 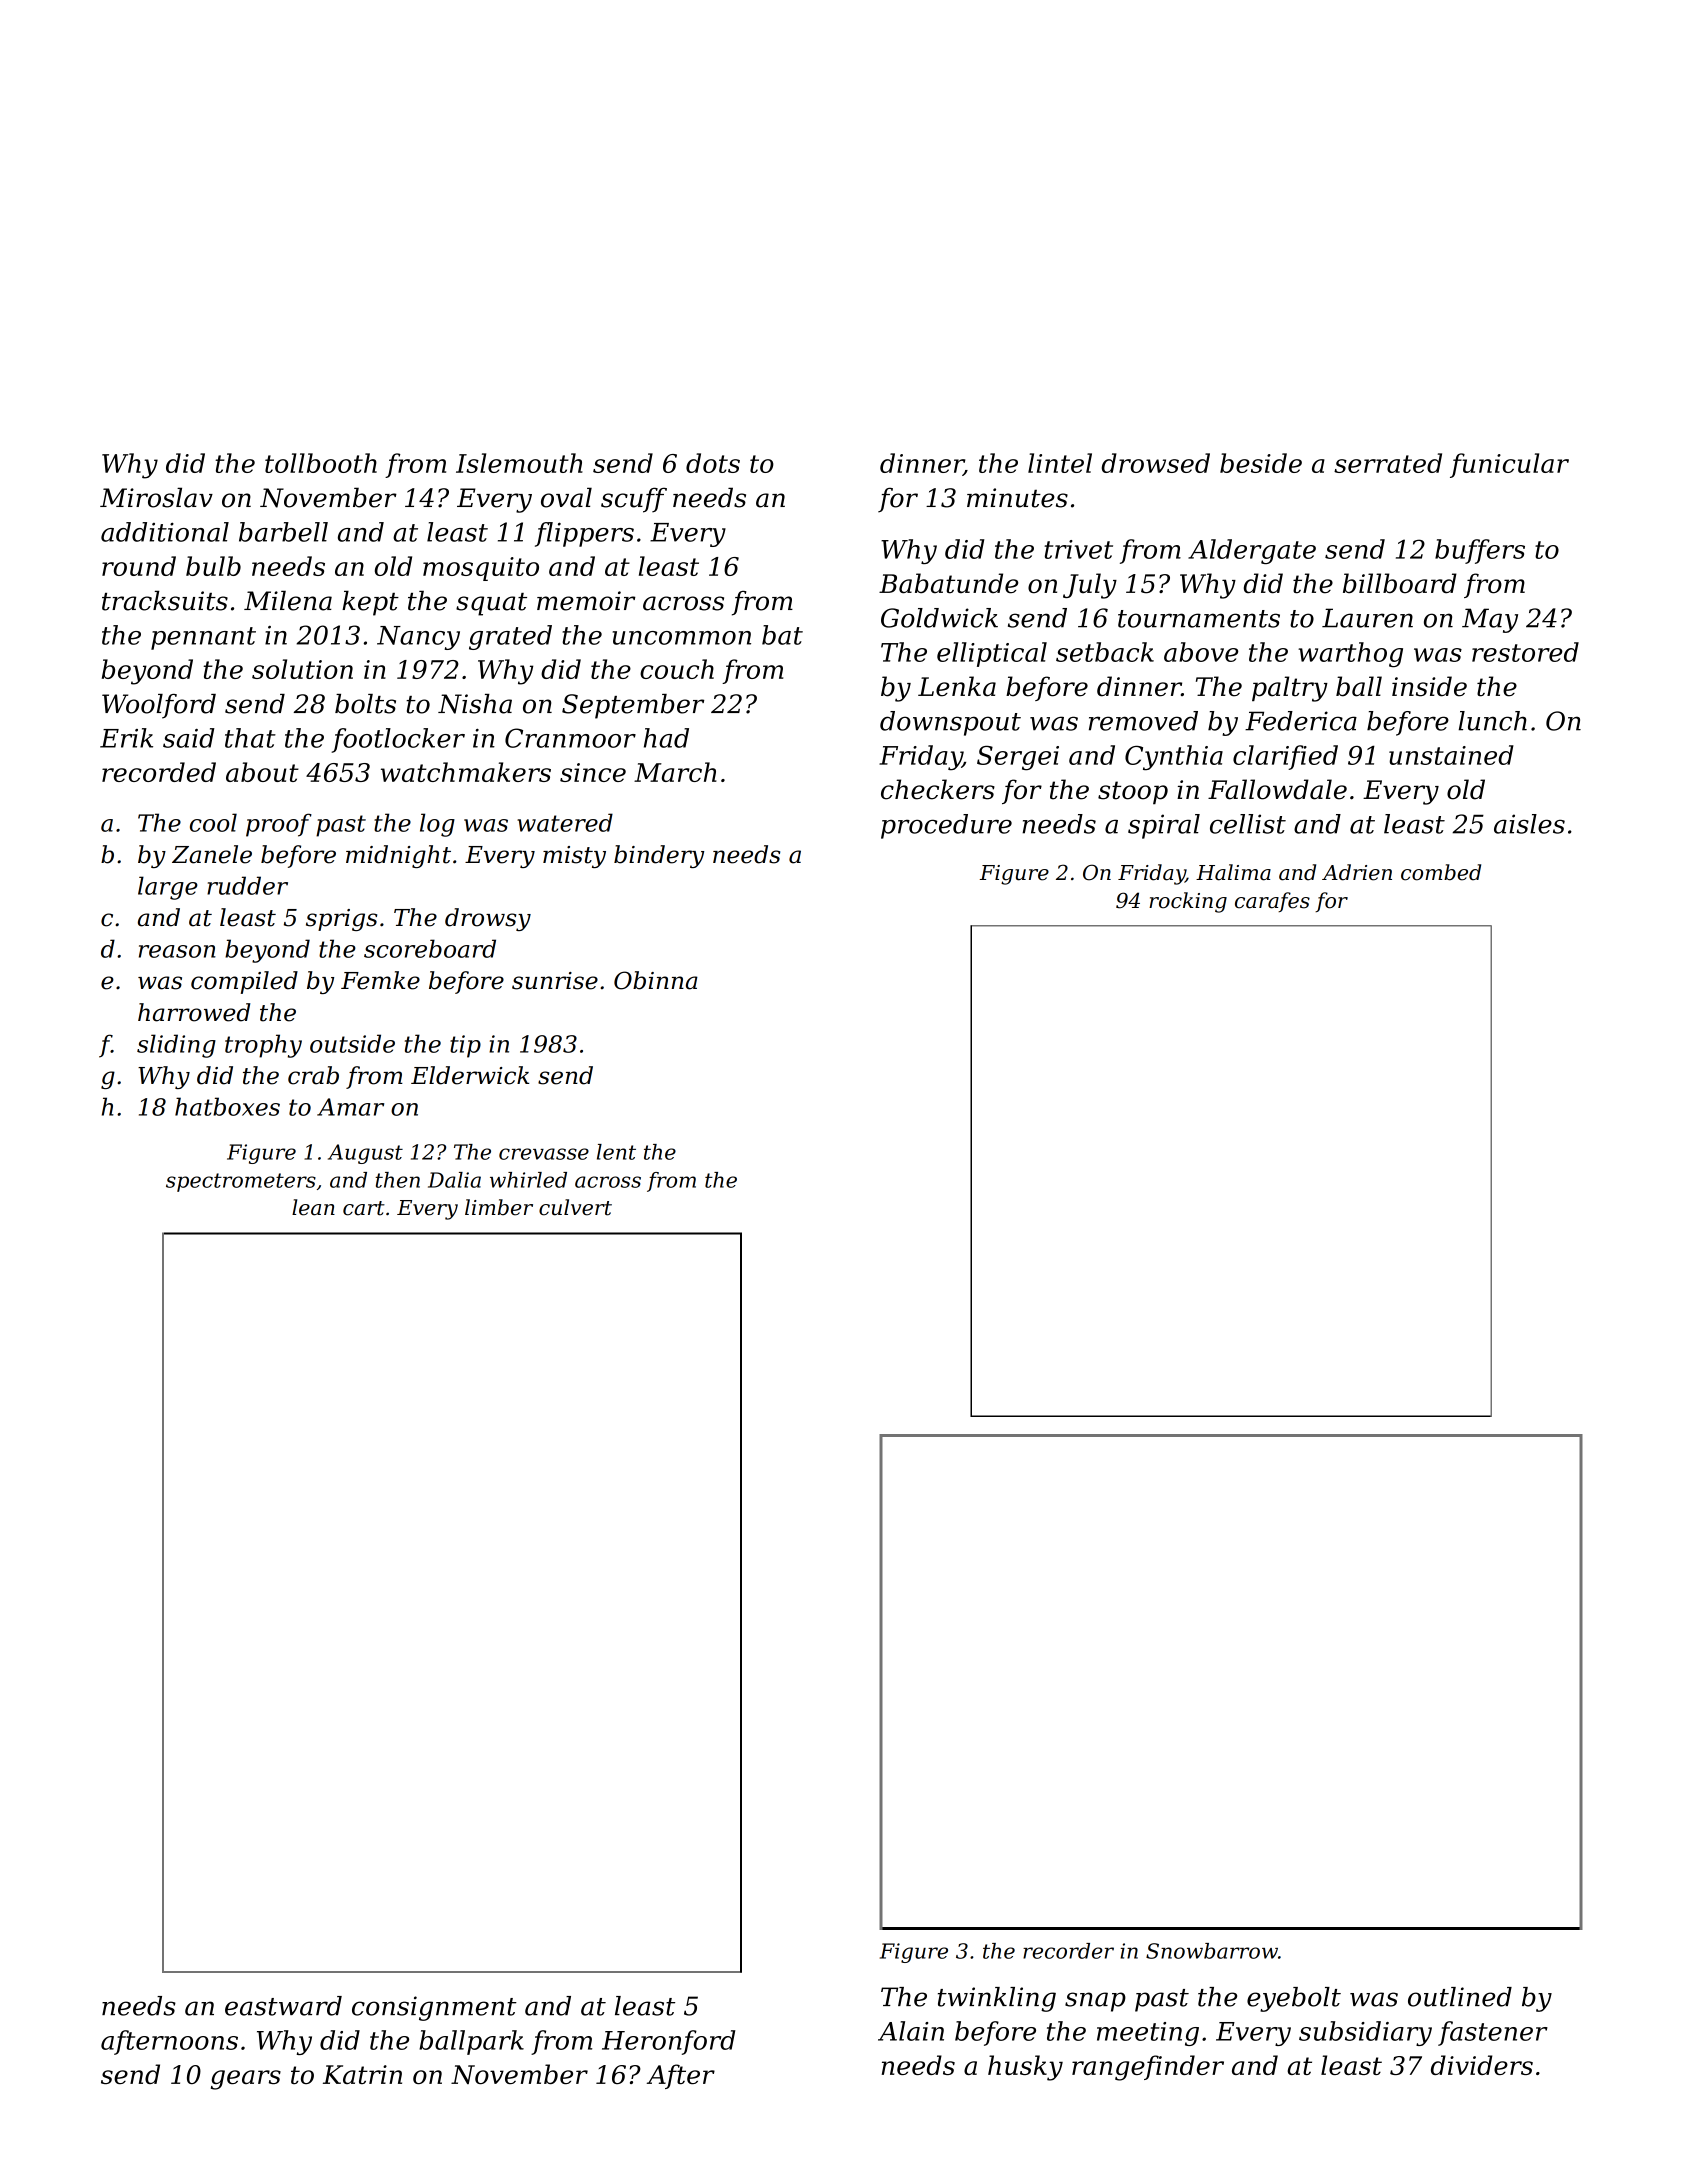 I want to click on Heronford, so click(x=669, y=2042).
